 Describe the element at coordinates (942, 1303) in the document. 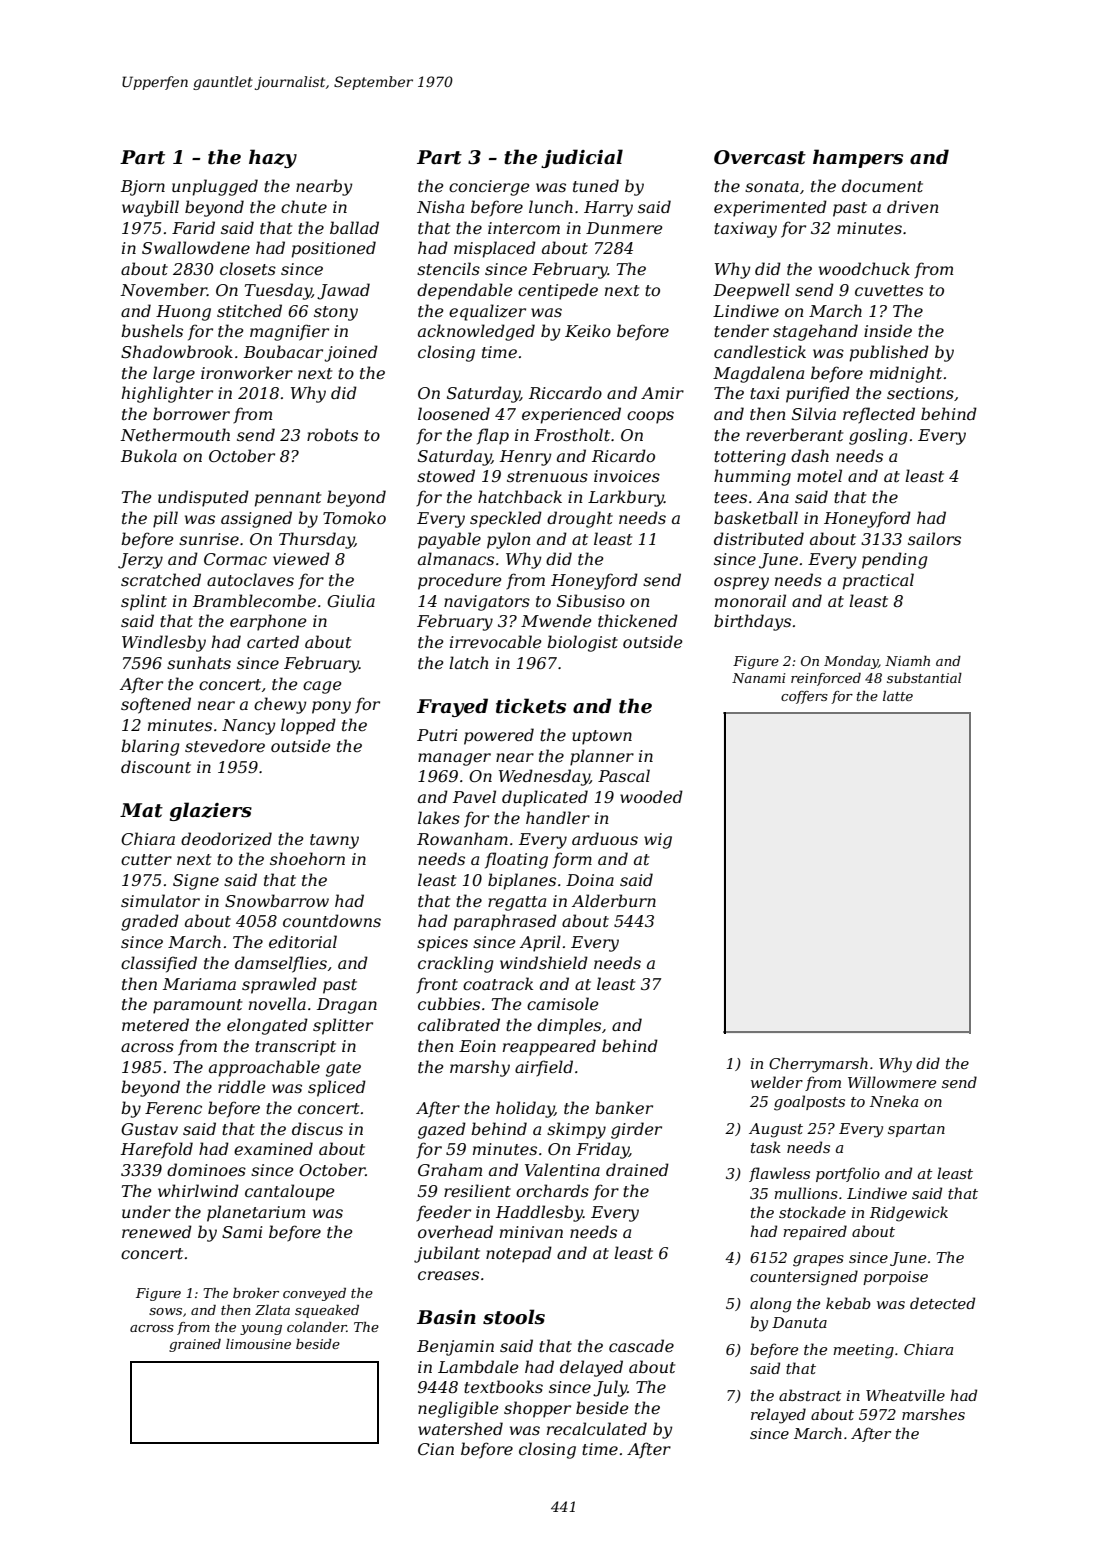

I see `detected` at that location.
